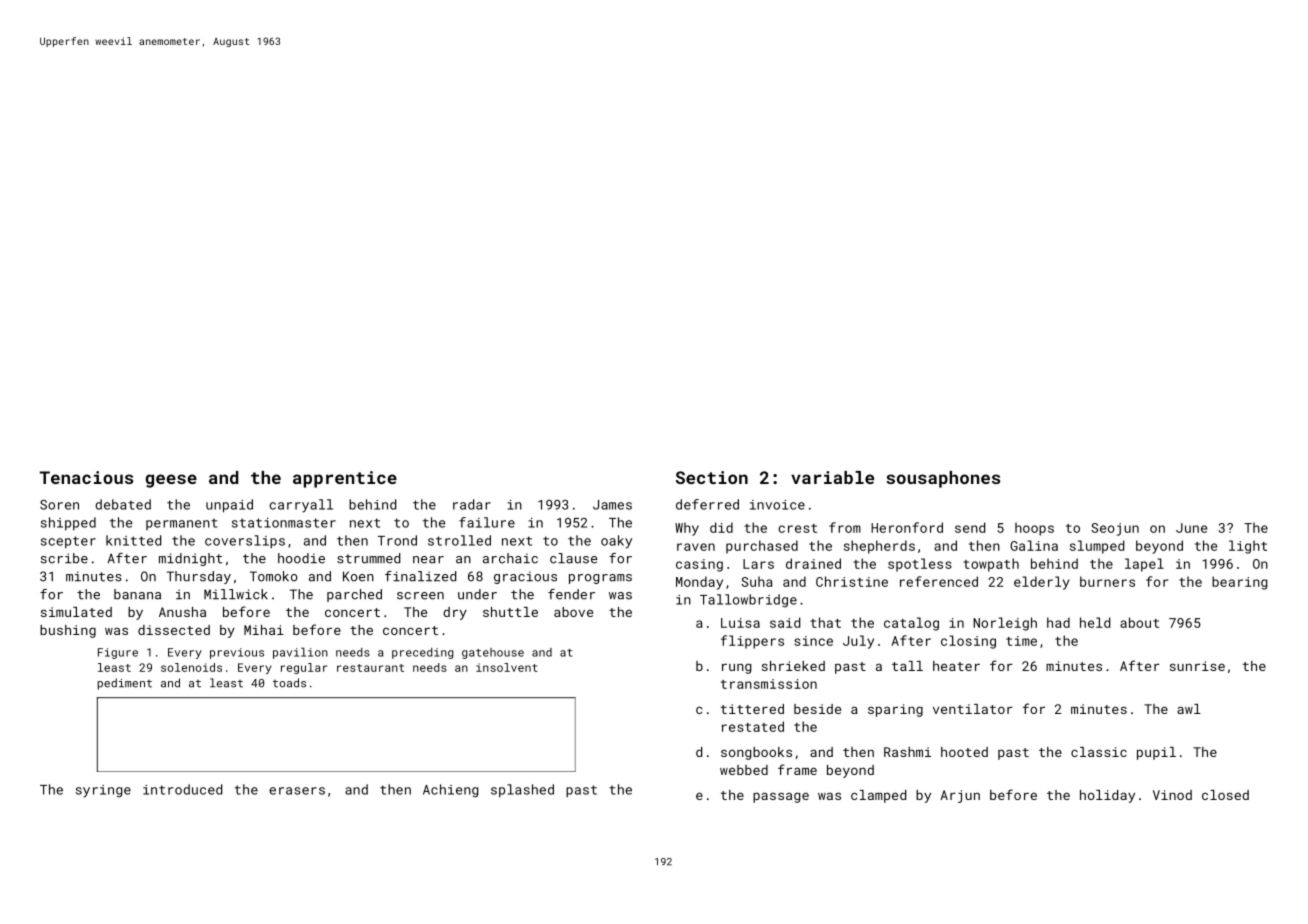 The width and height of the image is (1308, 924). I want to click on Trond, so click(397, 540).
